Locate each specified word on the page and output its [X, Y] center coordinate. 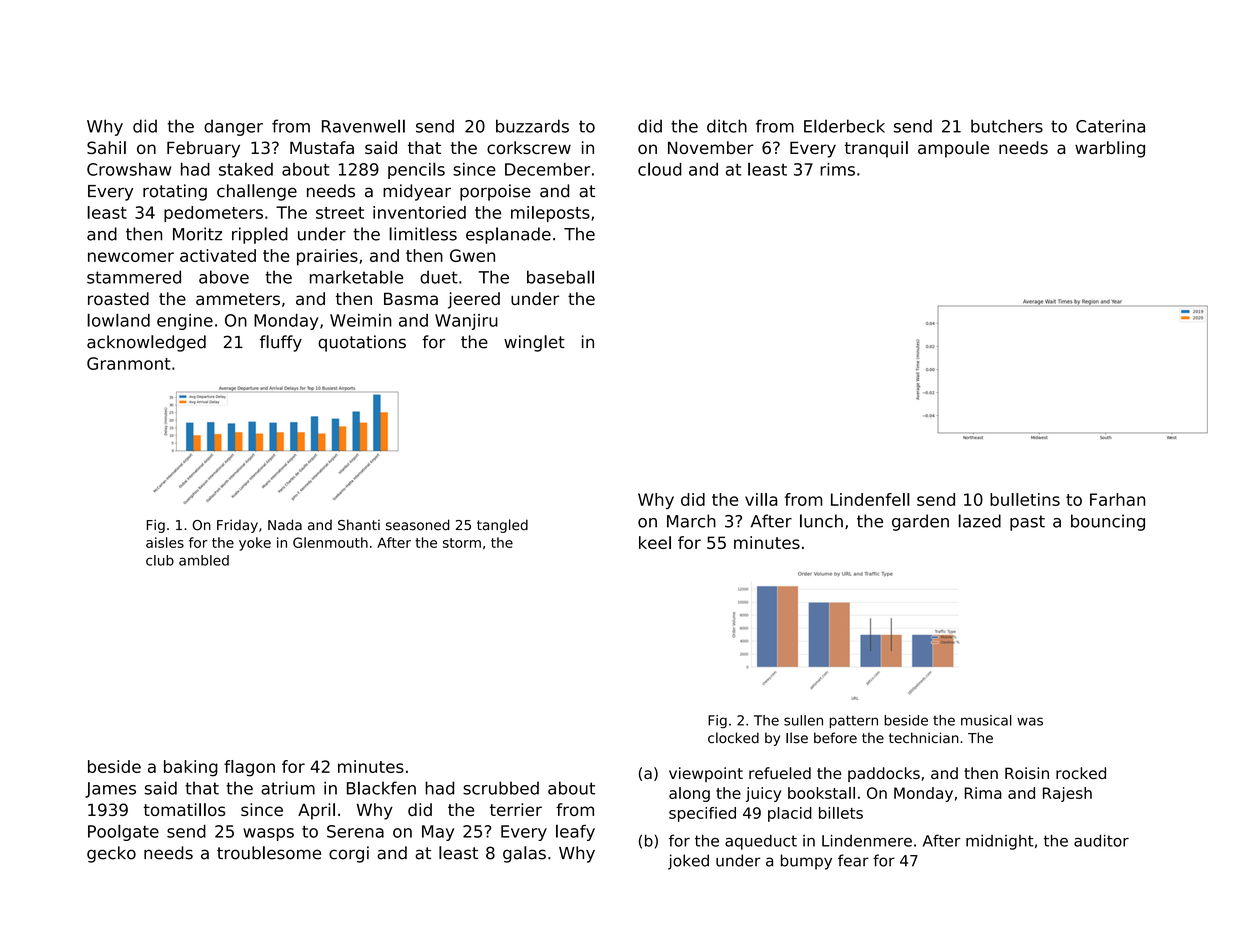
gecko [111, 854]
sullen [803, 720]
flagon [249, 768]
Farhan [1117, 499]
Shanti [359, 525]
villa [761, 499]
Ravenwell [363, 126]
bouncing [1108, 522]
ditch [727, 126]
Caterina [1110, 126]
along [689, 794]
